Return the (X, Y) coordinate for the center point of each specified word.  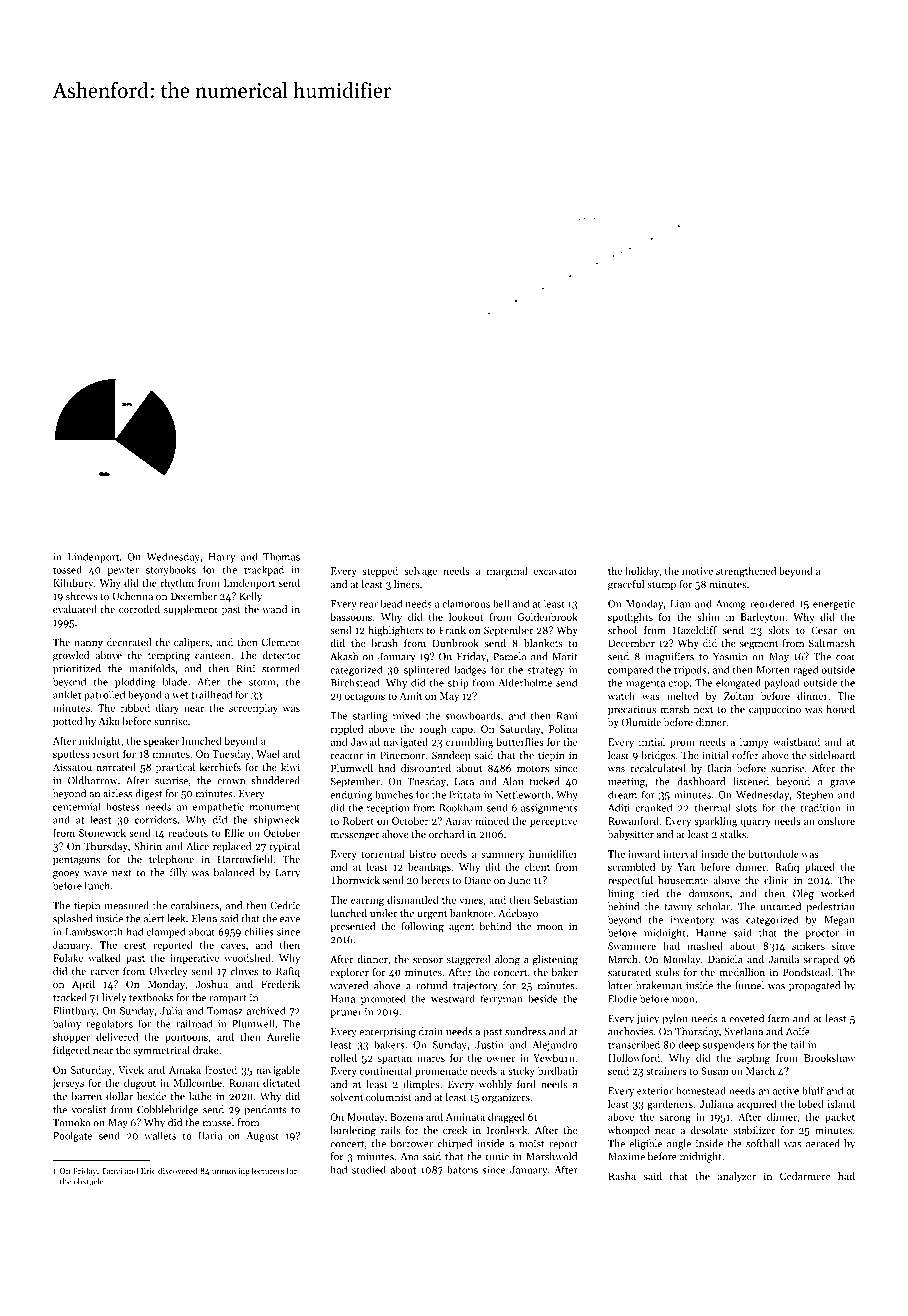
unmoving (231, 1172)
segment (759, 645)
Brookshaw (829, 1058)
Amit (410, 696)
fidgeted (71, 1051)
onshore (836, 821)
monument (275, 807)
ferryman (502, 999)
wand (274, 609)
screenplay (253, 709)
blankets (543, 643)
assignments (549, 809)
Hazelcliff (695, 630)
